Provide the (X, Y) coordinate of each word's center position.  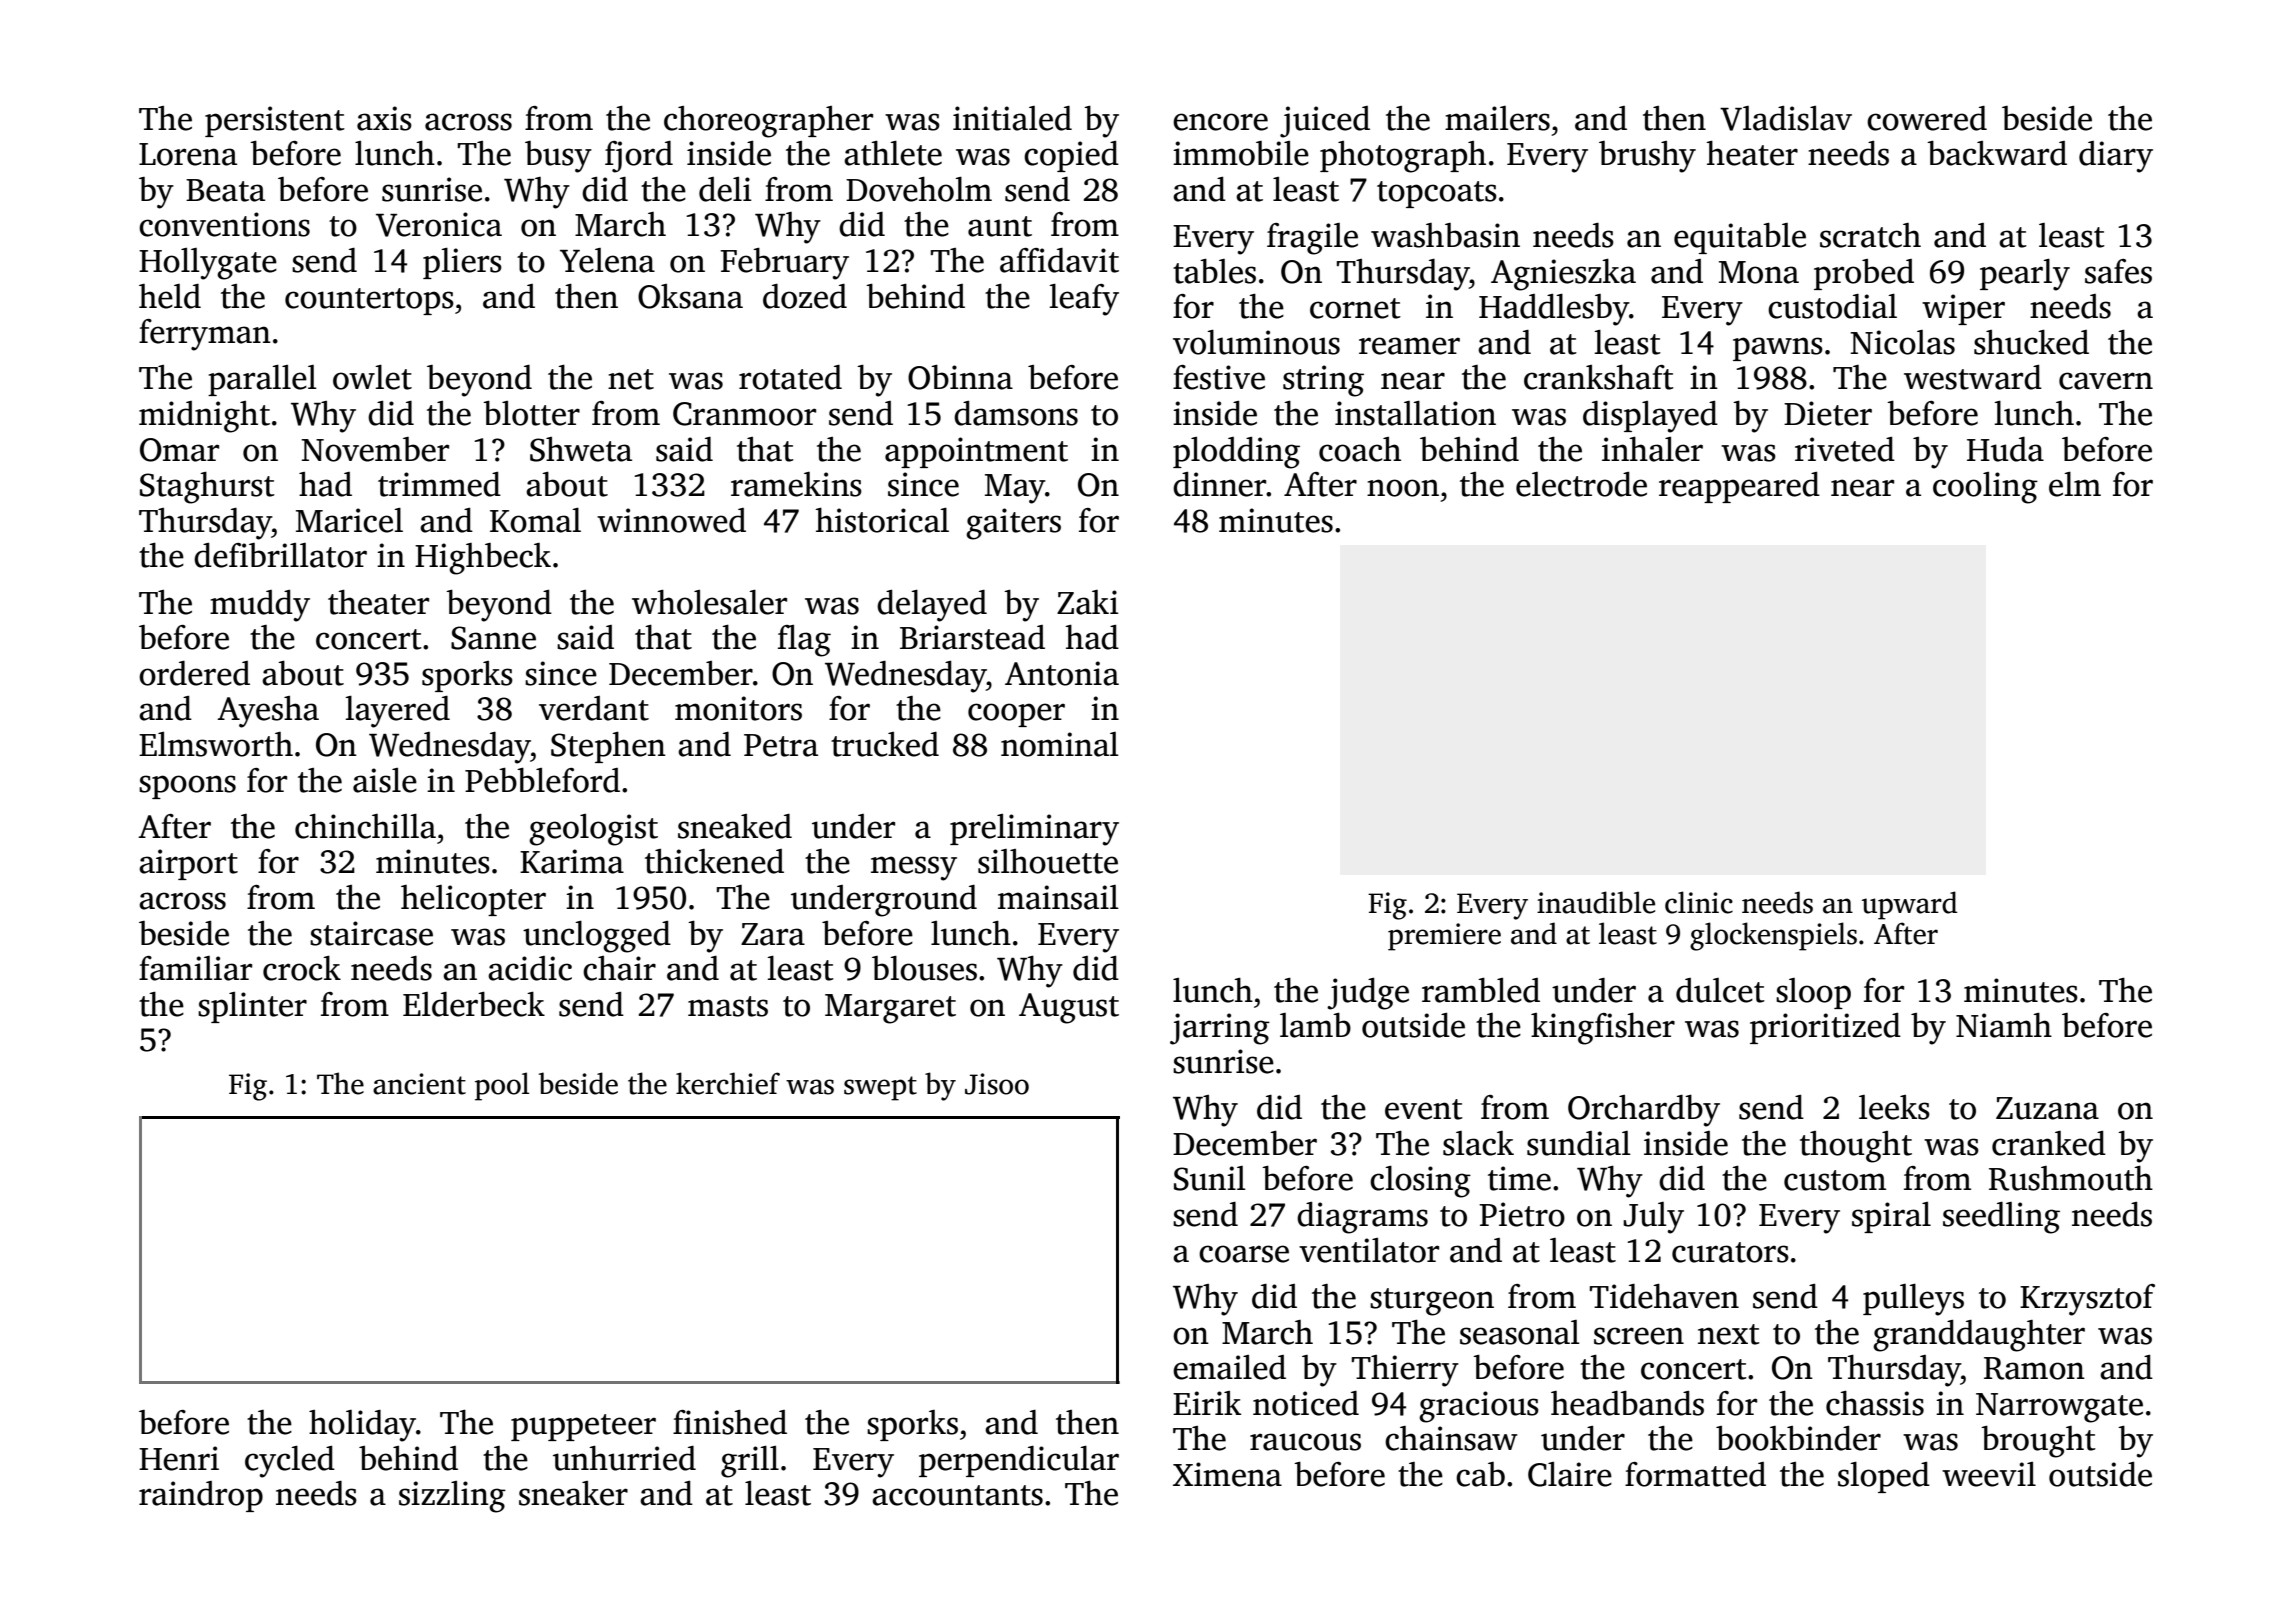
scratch (1870, 235)
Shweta (581, 449)
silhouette (1048, 861)
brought (2038, 1441)
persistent (275, 121)
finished (730, 1422)
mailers (1497, 118)
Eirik (1207, 1403)
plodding (1236, 453)
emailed (1229, 1367)
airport (188, 864)
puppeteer (583, 1427)
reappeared (1739, 487)
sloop (1813, 993)
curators (1730, 1252)
